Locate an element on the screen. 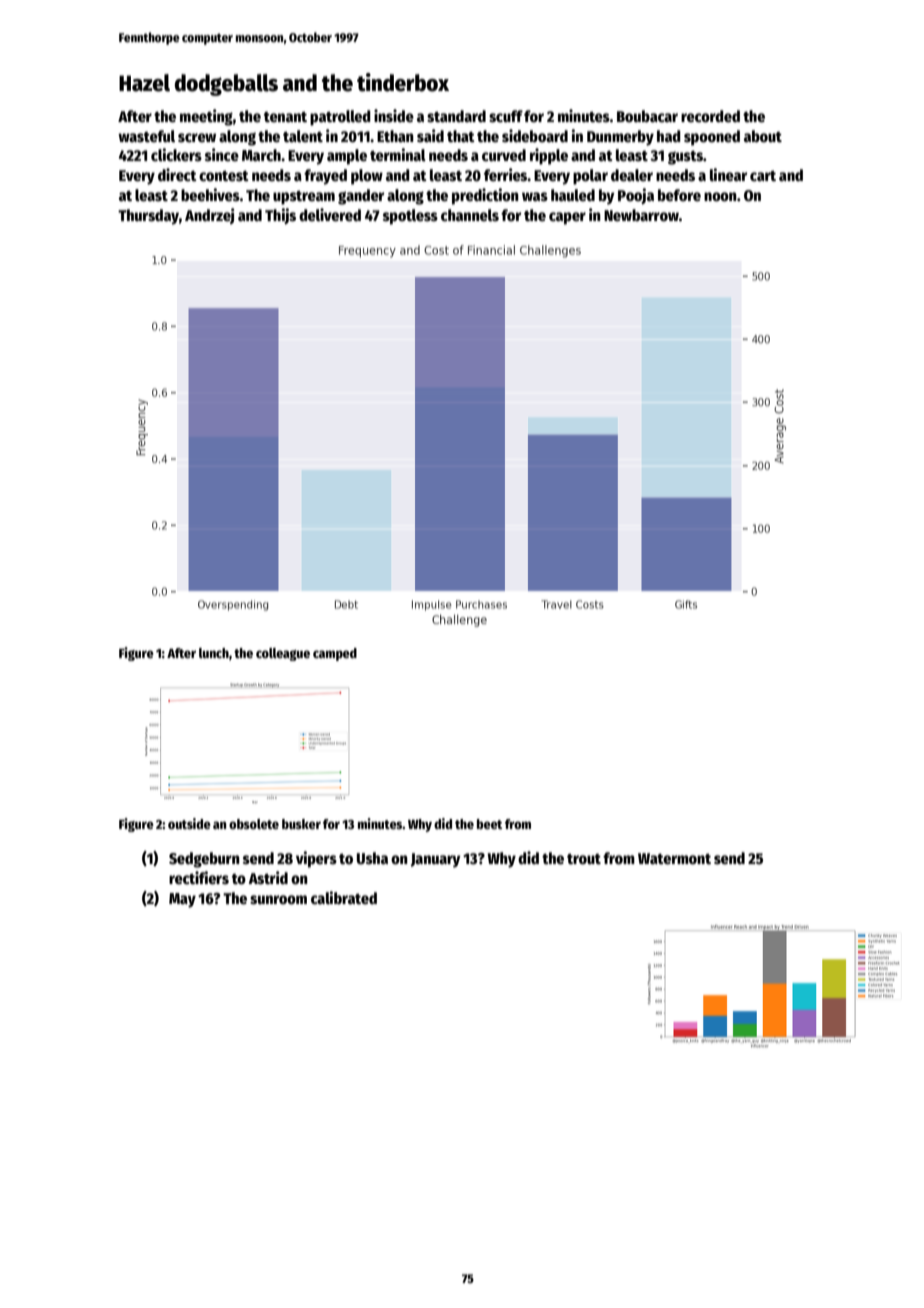 This screenshot has height=1308, width=924. Watermont is located at coordinates (674, 859).
